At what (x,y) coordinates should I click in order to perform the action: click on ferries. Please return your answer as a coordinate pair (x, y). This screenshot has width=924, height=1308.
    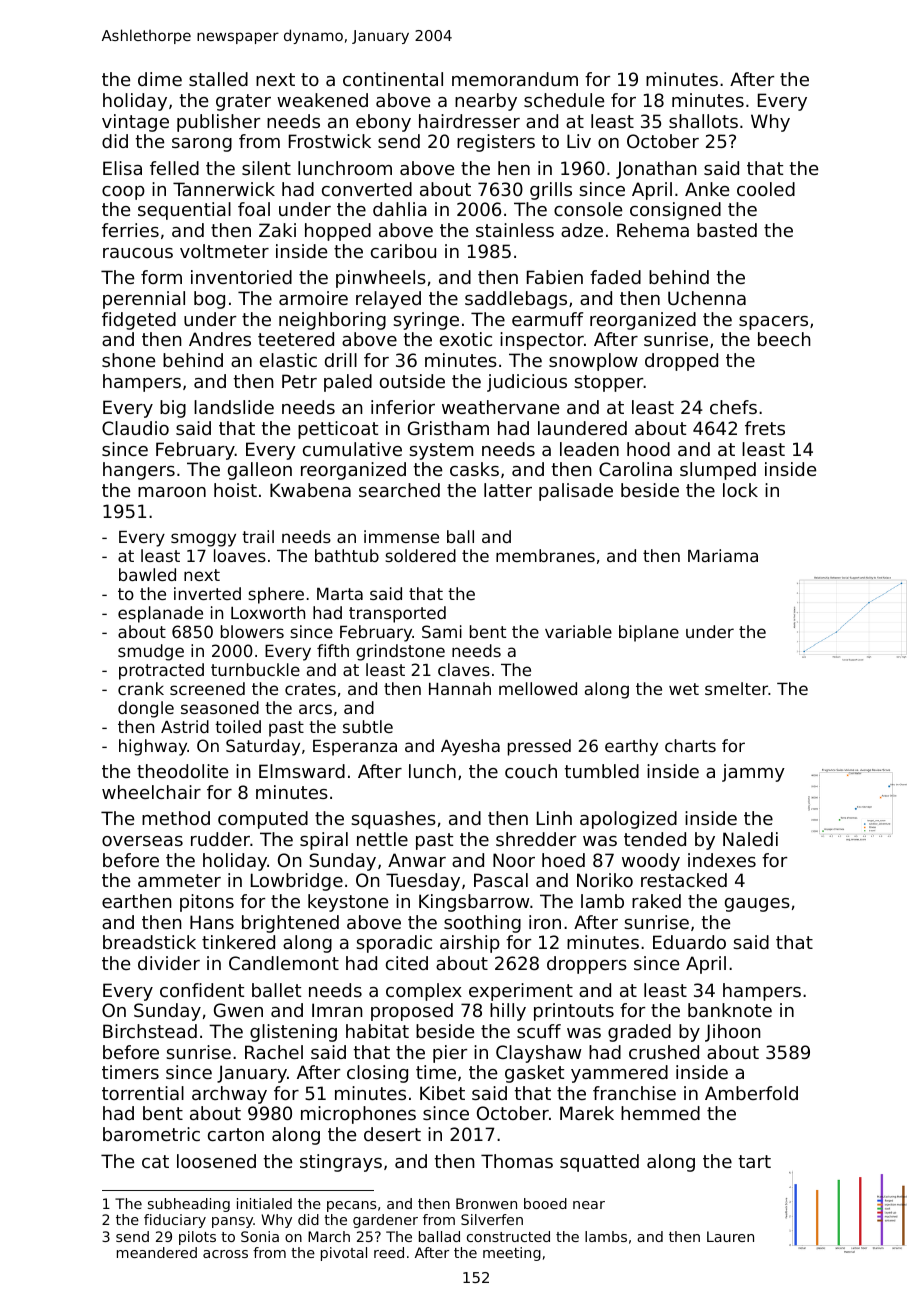
    Looking at the image, I should click on (130, 230).
